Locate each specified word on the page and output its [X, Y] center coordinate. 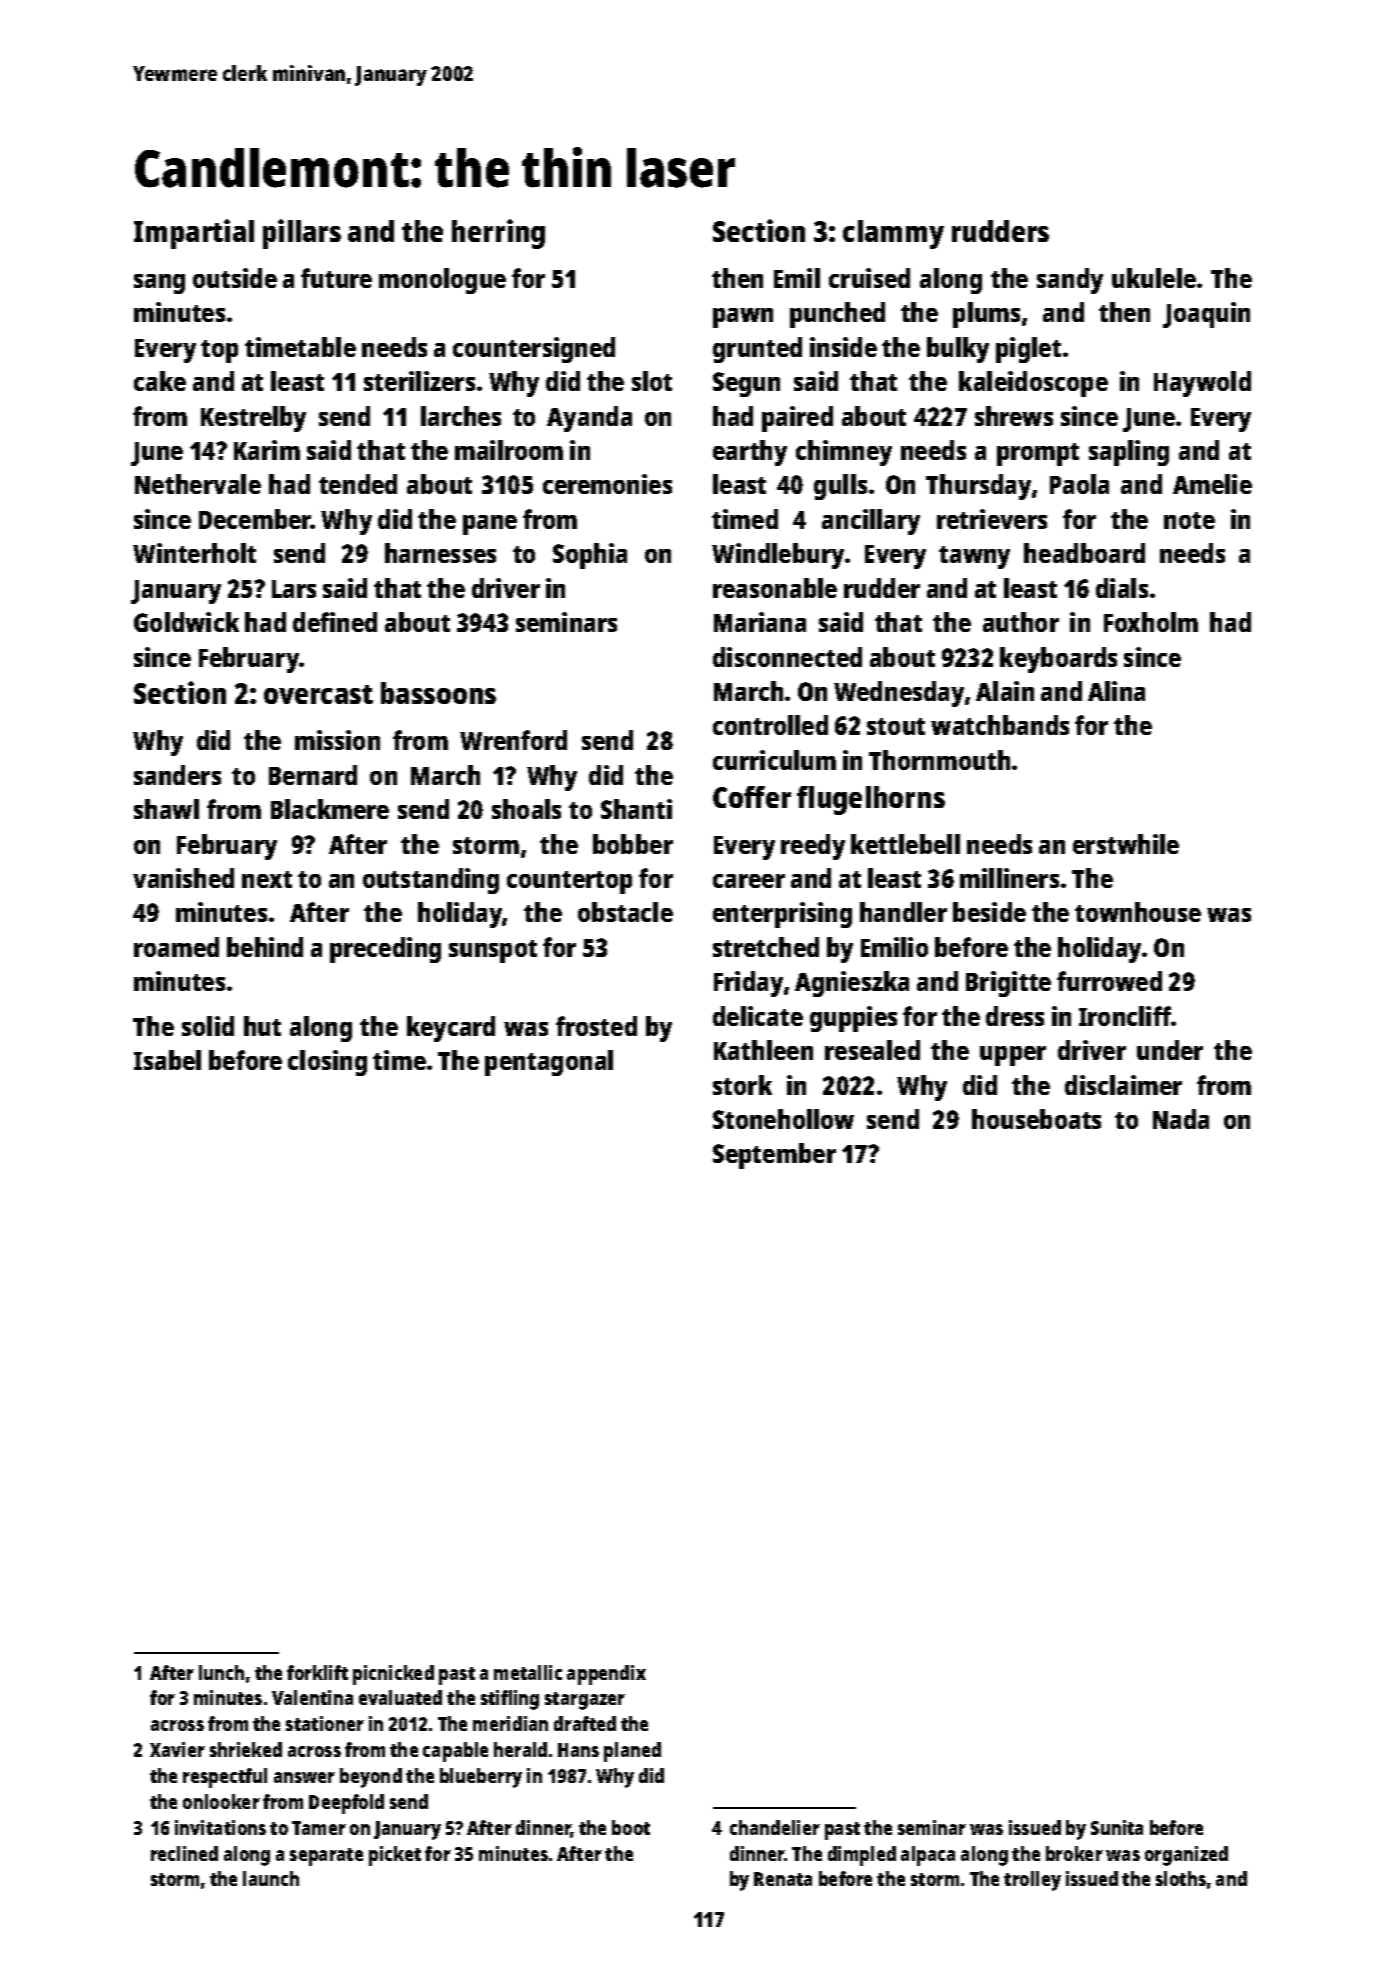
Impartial [194, 234]
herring [498, 234]
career [749, 881]
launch [271, 1878]
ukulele [1154, 278]
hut [262, 1026]
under [1170, 1050]
